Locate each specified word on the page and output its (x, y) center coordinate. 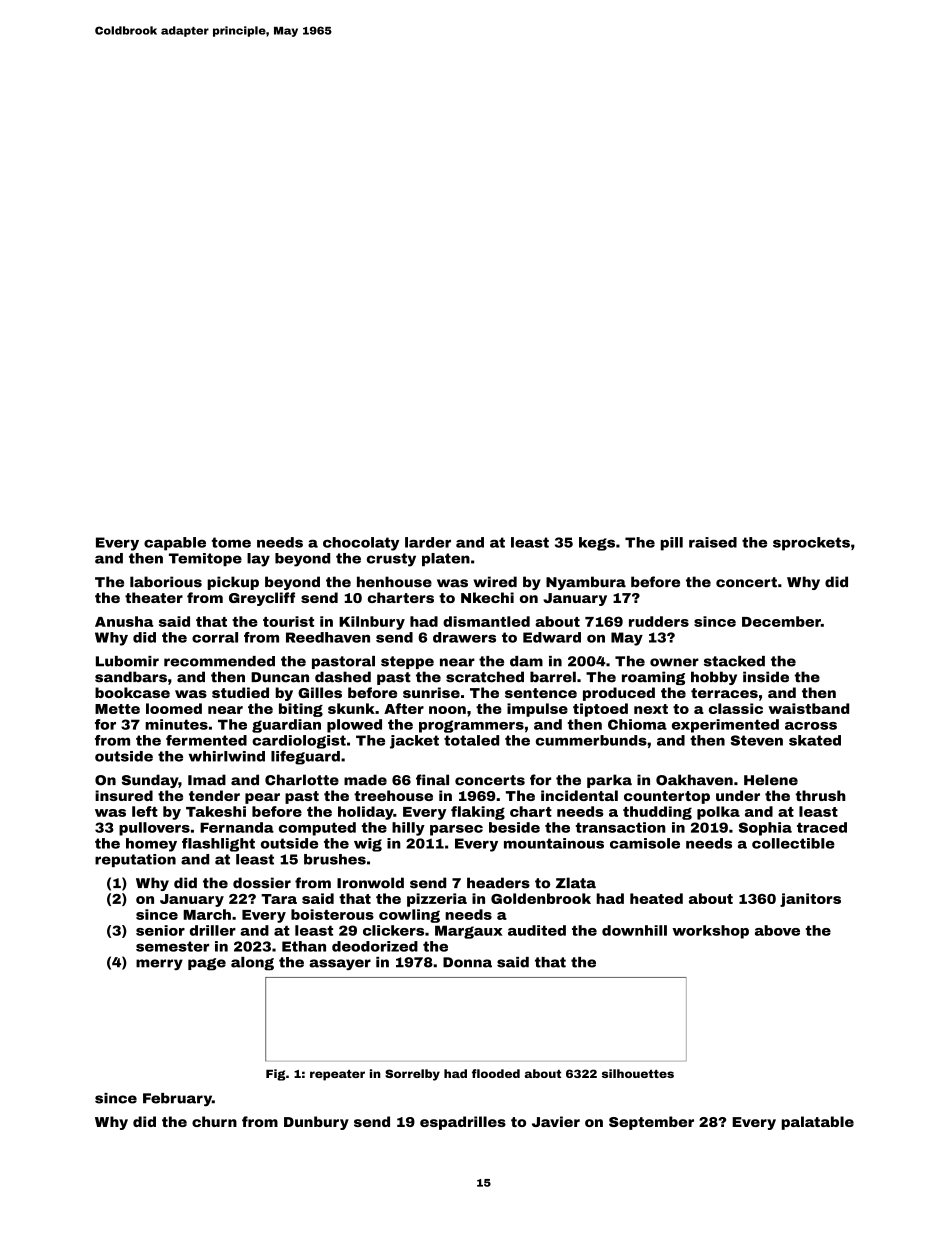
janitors (810, 900)
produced (619, 694)
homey (151, 845)
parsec (456, 830)
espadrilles (463, 1123)
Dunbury (316, 1123)
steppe (407, 662)
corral (215, 637)
